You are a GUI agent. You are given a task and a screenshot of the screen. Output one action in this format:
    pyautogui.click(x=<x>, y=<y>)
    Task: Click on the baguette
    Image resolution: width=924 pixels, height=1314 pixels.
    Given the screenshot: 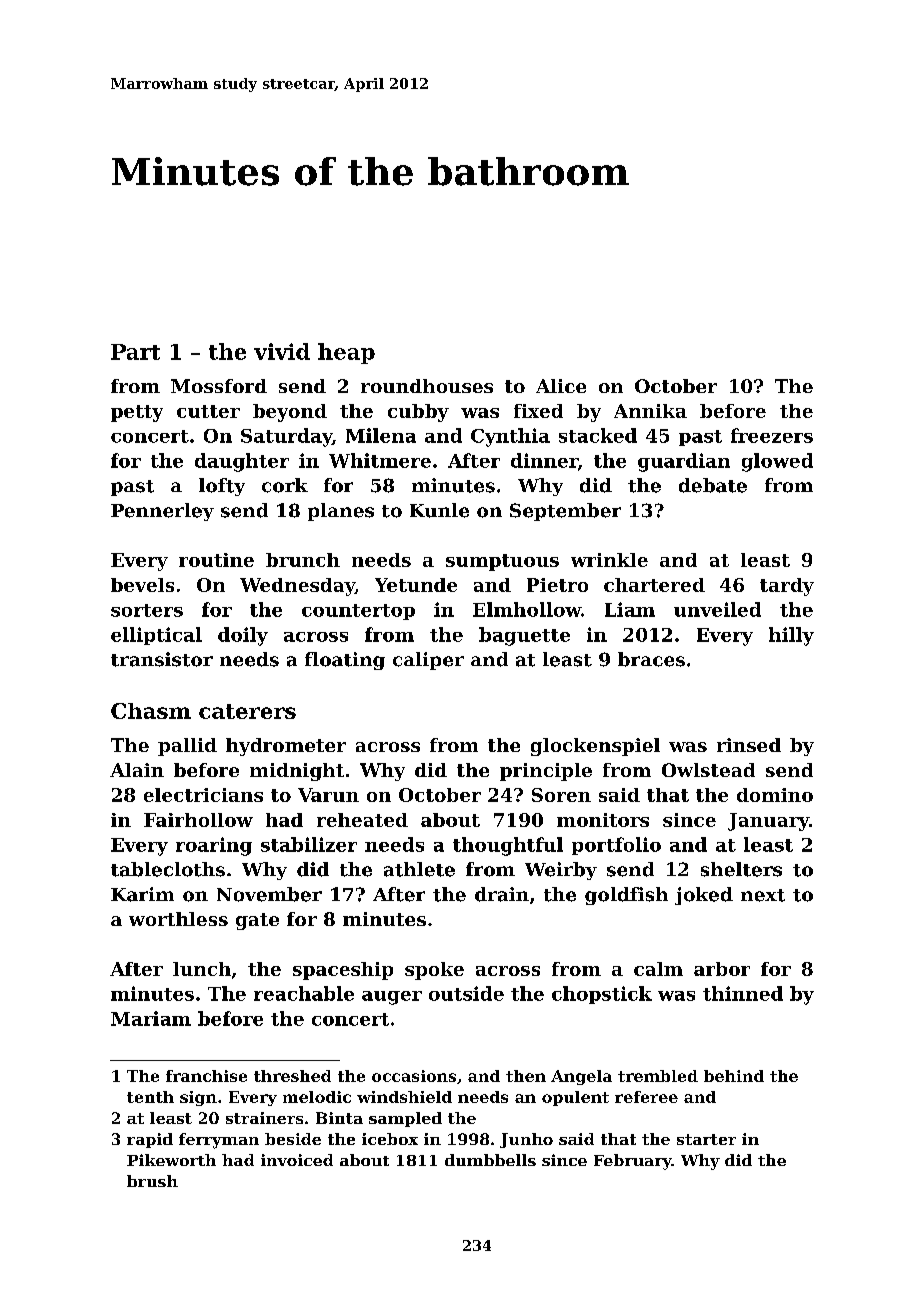 What is the action you would take?
    pyautogui.click(x=524, y=636)
